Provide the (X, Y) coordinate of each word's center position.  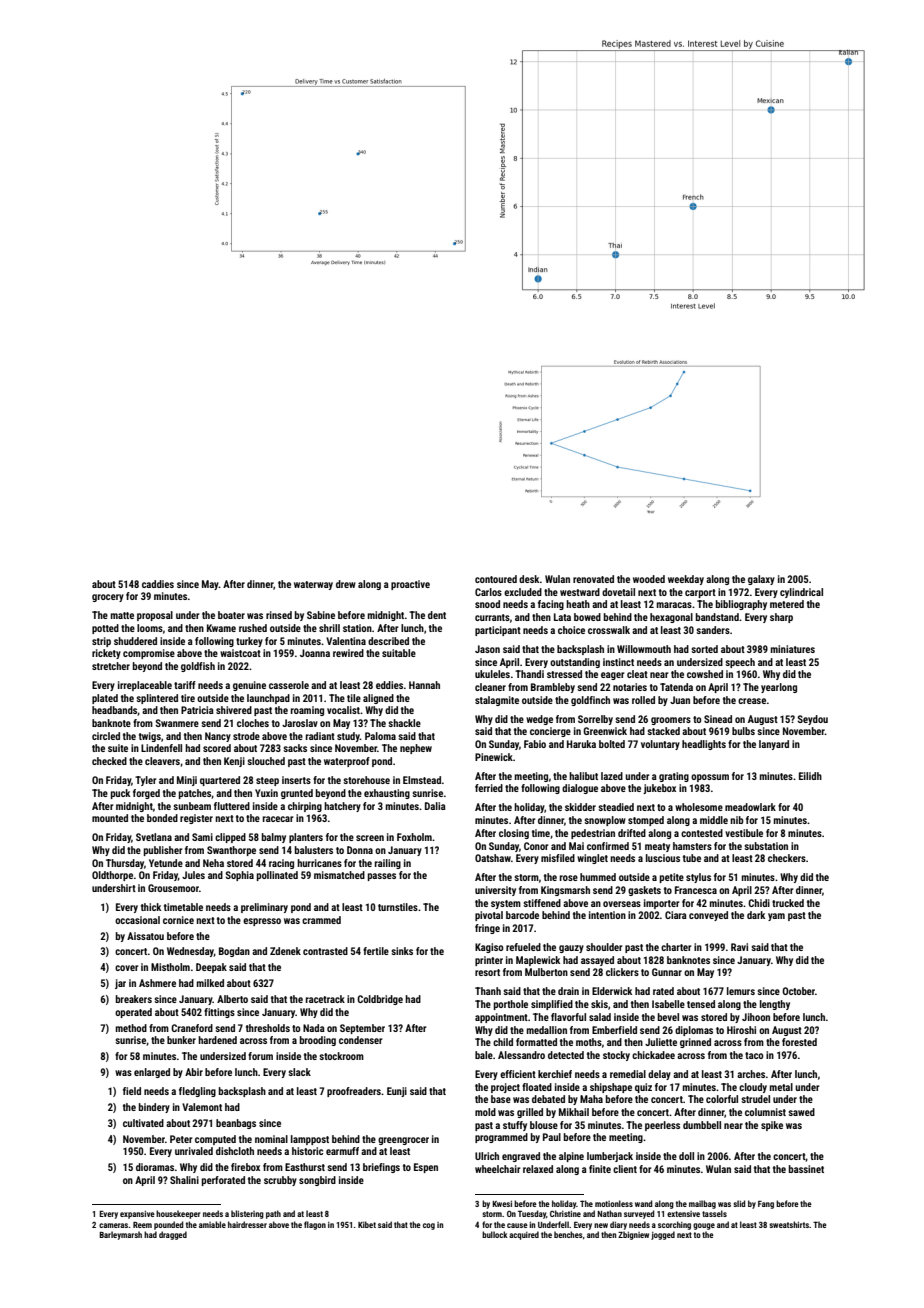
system (506, 904)
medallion (547, 1030)
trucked (788, 903)
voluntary (660, 745)
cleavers (162, 761)
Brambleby (553, 688)
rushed (253, 628)
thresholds (268, 1028)
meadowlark (750, 807)
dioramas (155, 1167)
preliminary (264, 908)
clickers (622, 972)
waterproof (347, 762)
